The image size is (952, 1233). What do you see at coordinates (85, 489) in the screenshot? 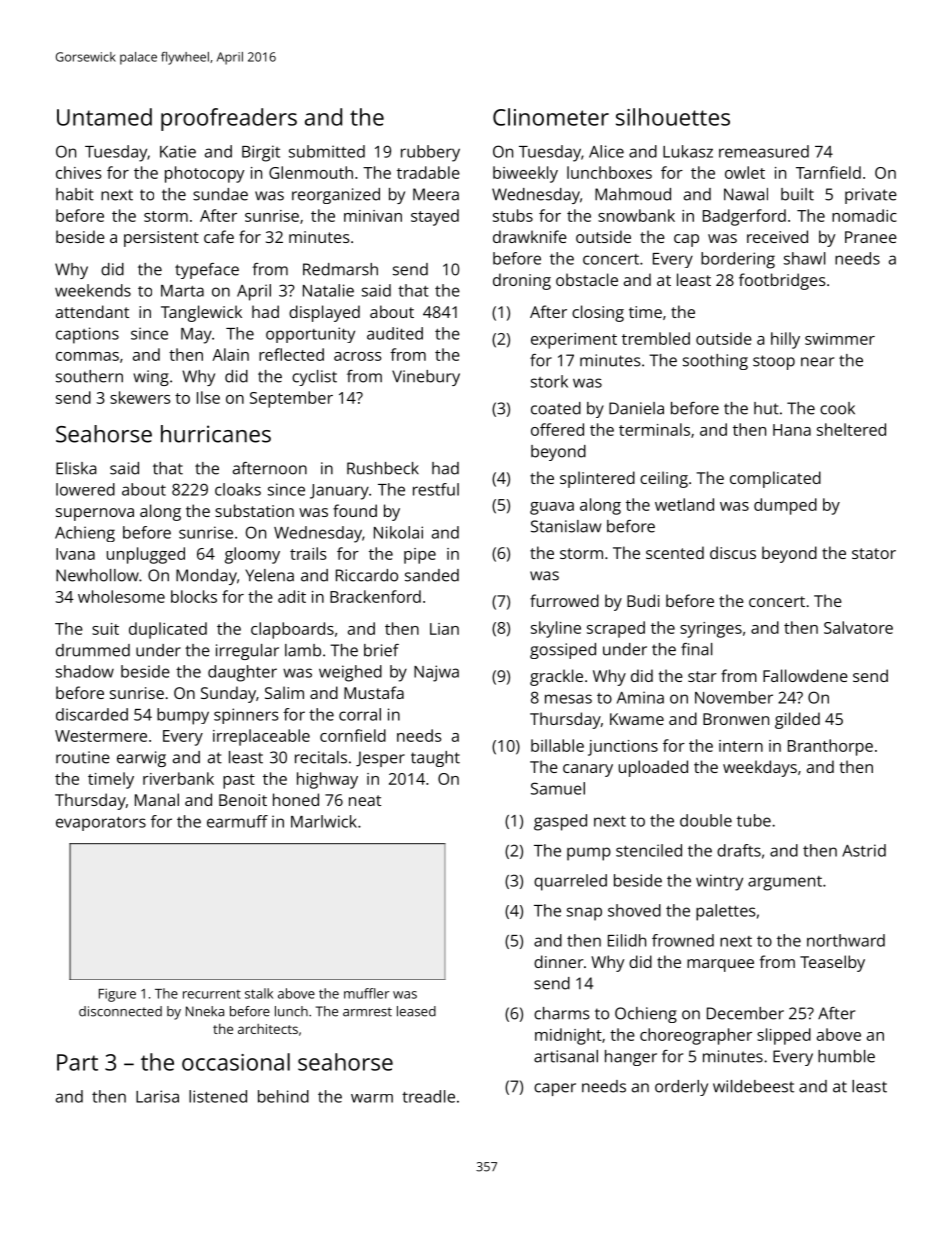
I see `lowered` at bounding box center [85, 489].
